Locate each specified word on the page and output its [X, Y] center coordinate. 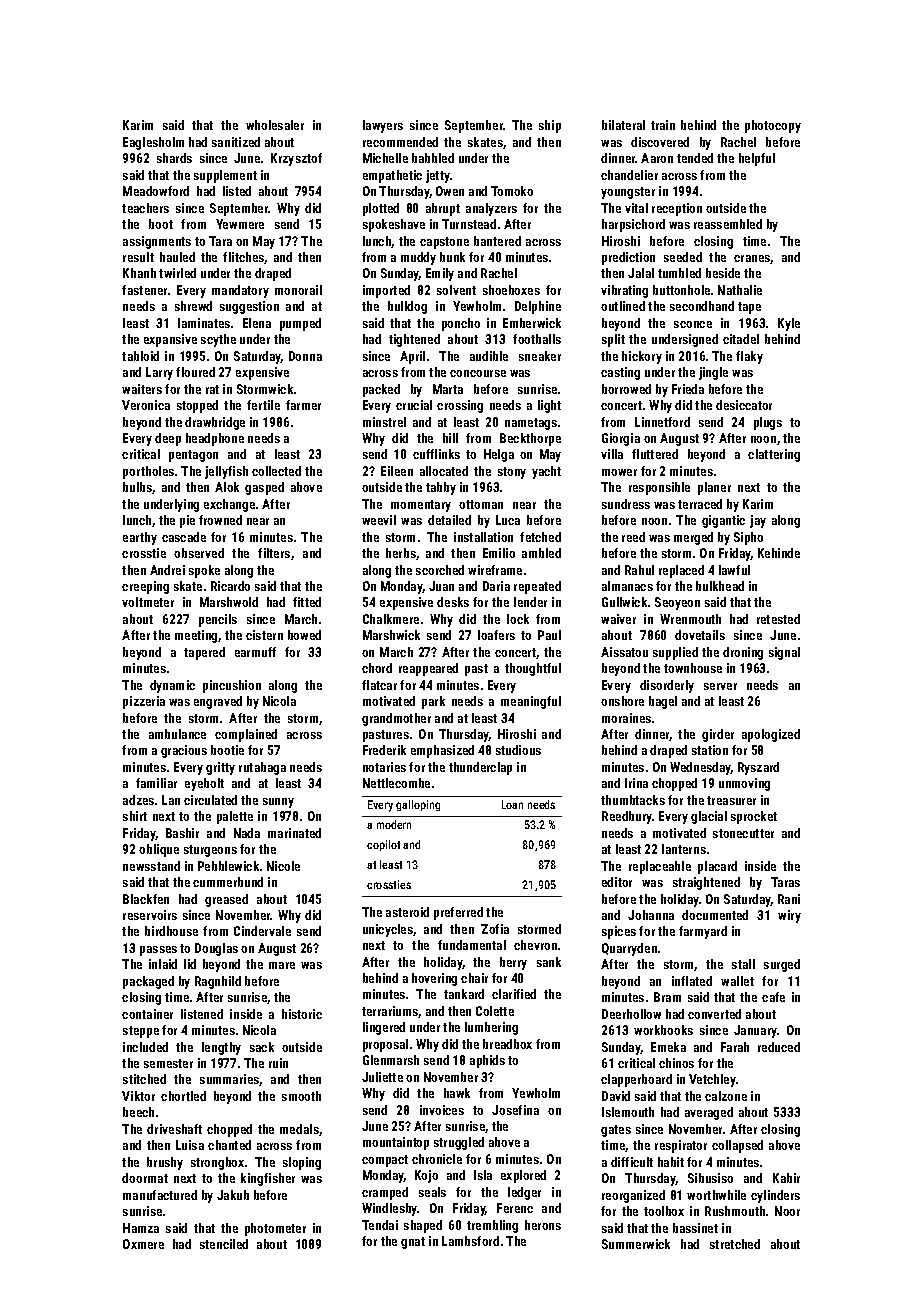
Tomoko [512, 191]
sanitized [236, 142]
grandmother [396, 719]
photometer [275, 1229]
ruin [278, 1063]
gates [616, 1131]
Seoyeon [677, 603]
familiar [156, 783]
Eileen [397, 471]
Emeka [668, 1047]
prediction [628, 258]
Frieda [688, 389]
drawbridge [215, 423]
